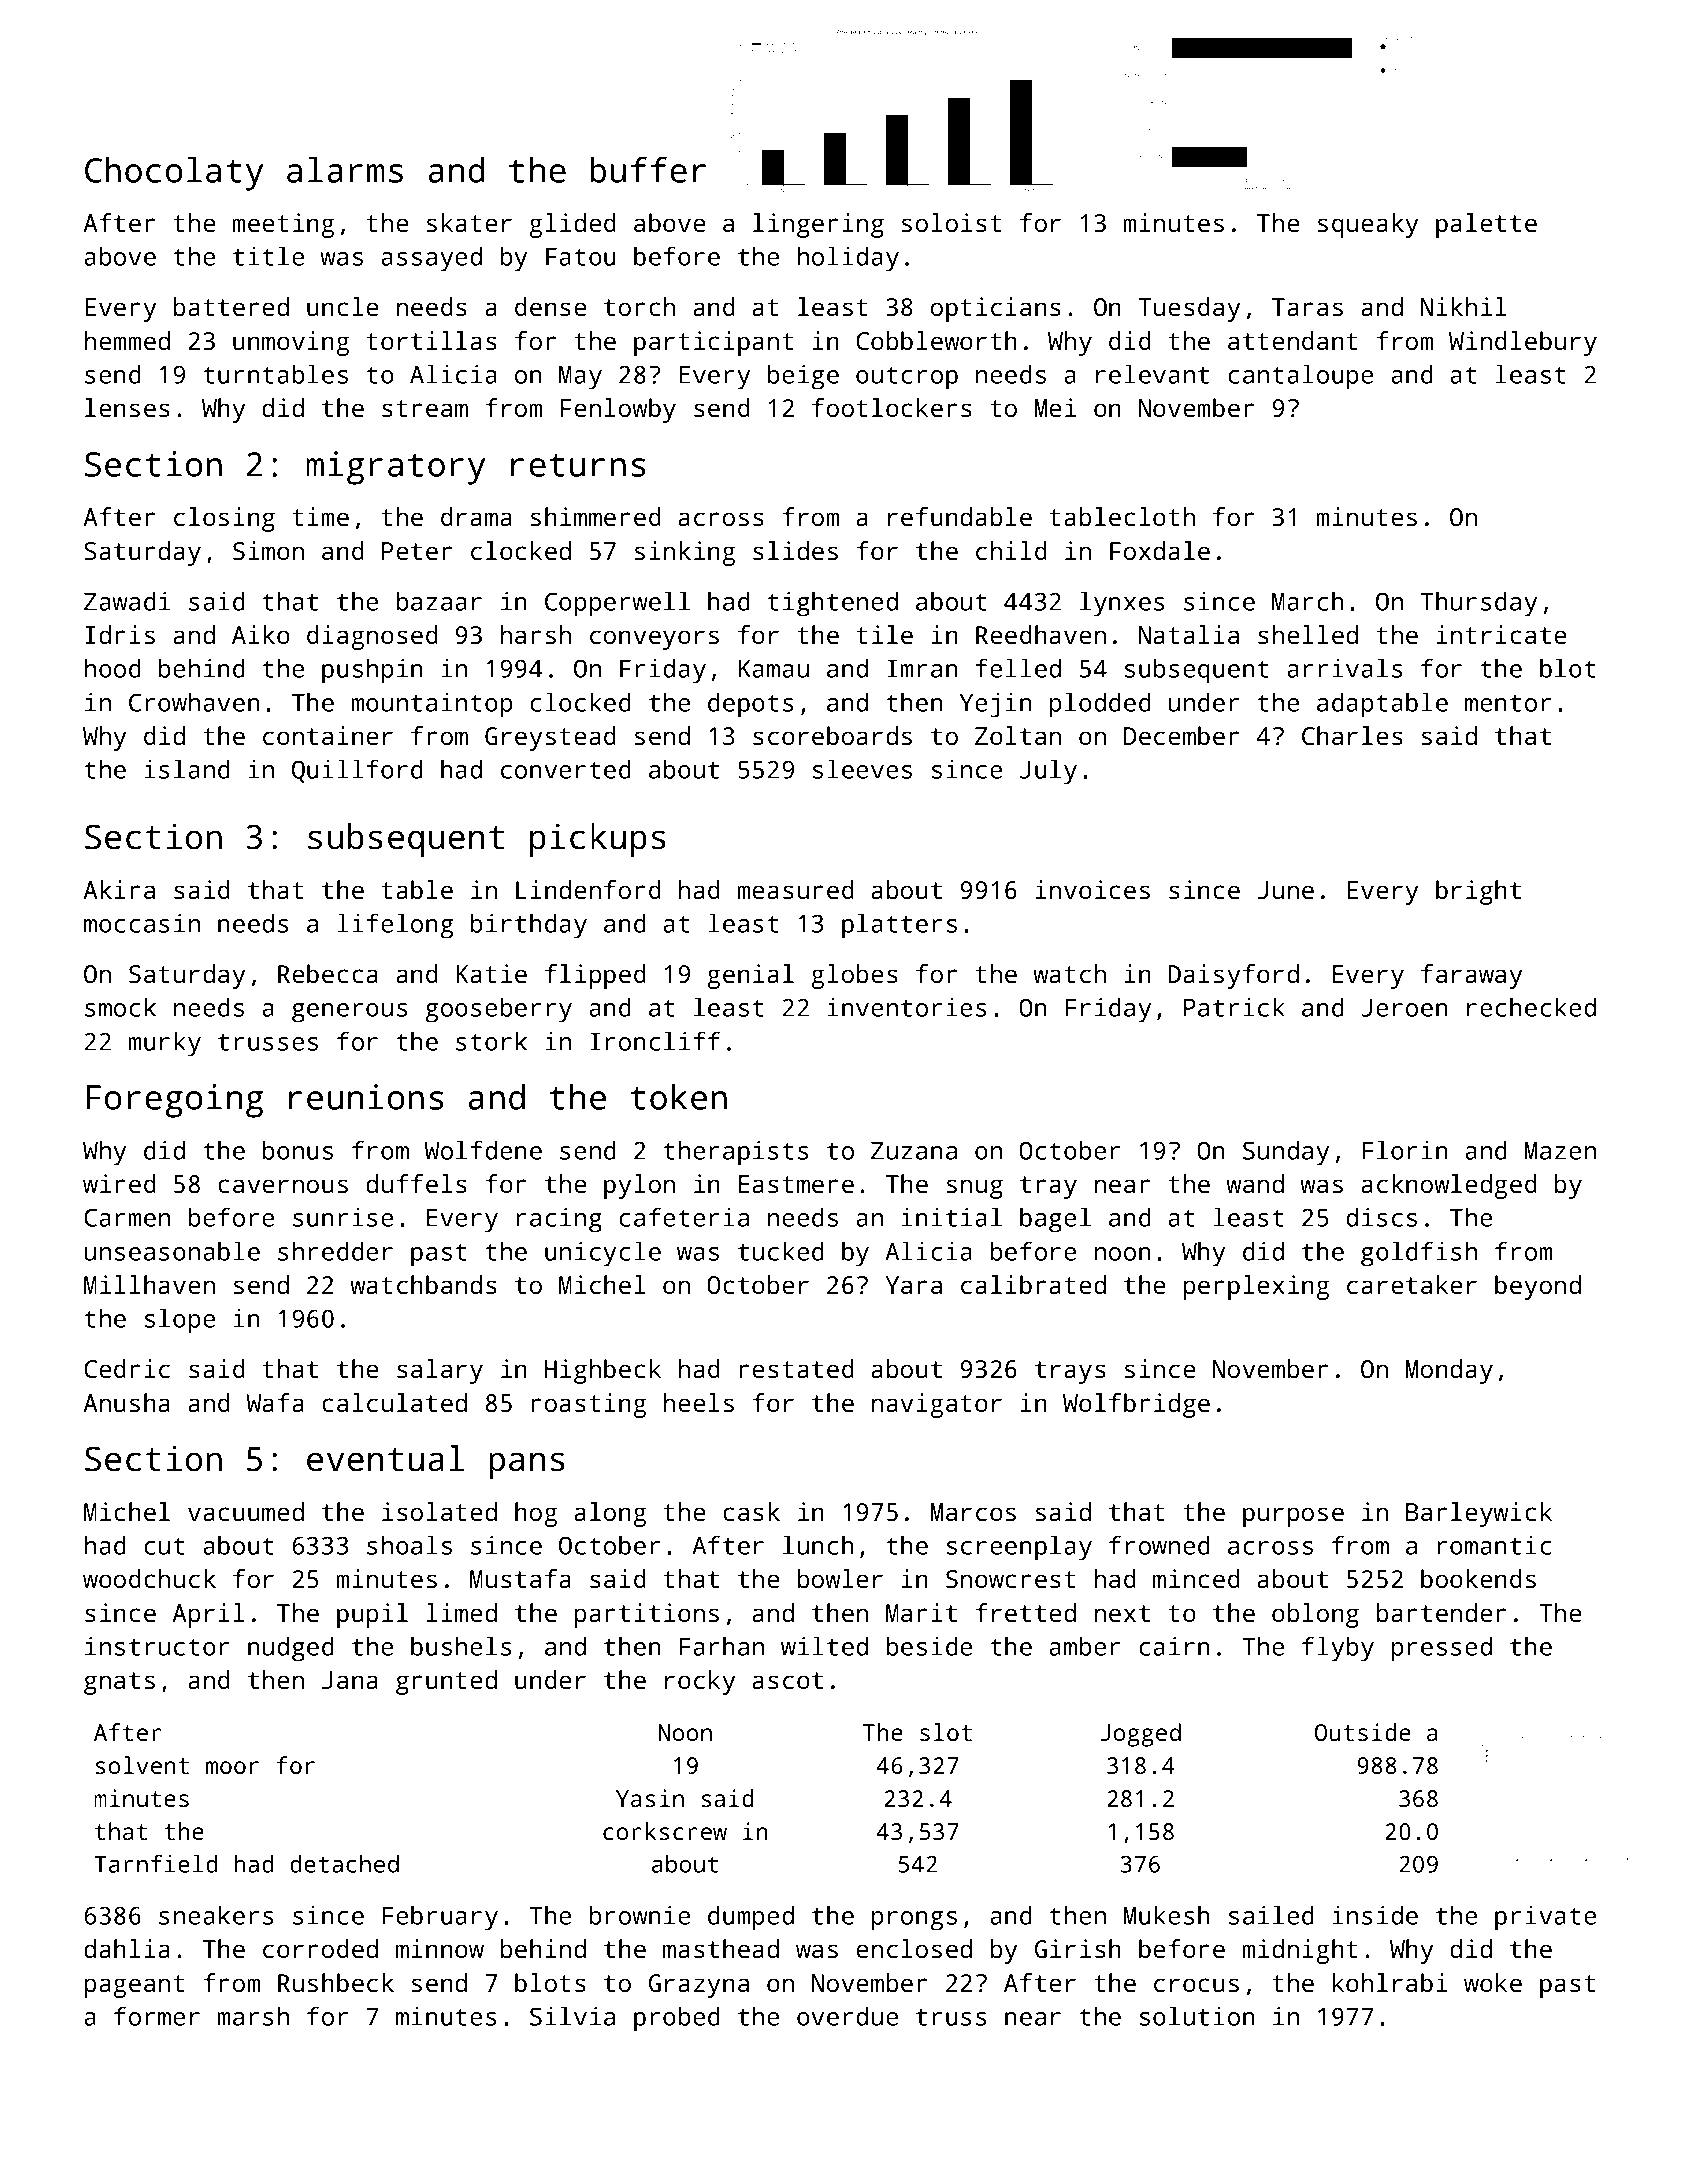  Describe the element at coordinates (930, 1646) in the document. I see `beside` at that location.
